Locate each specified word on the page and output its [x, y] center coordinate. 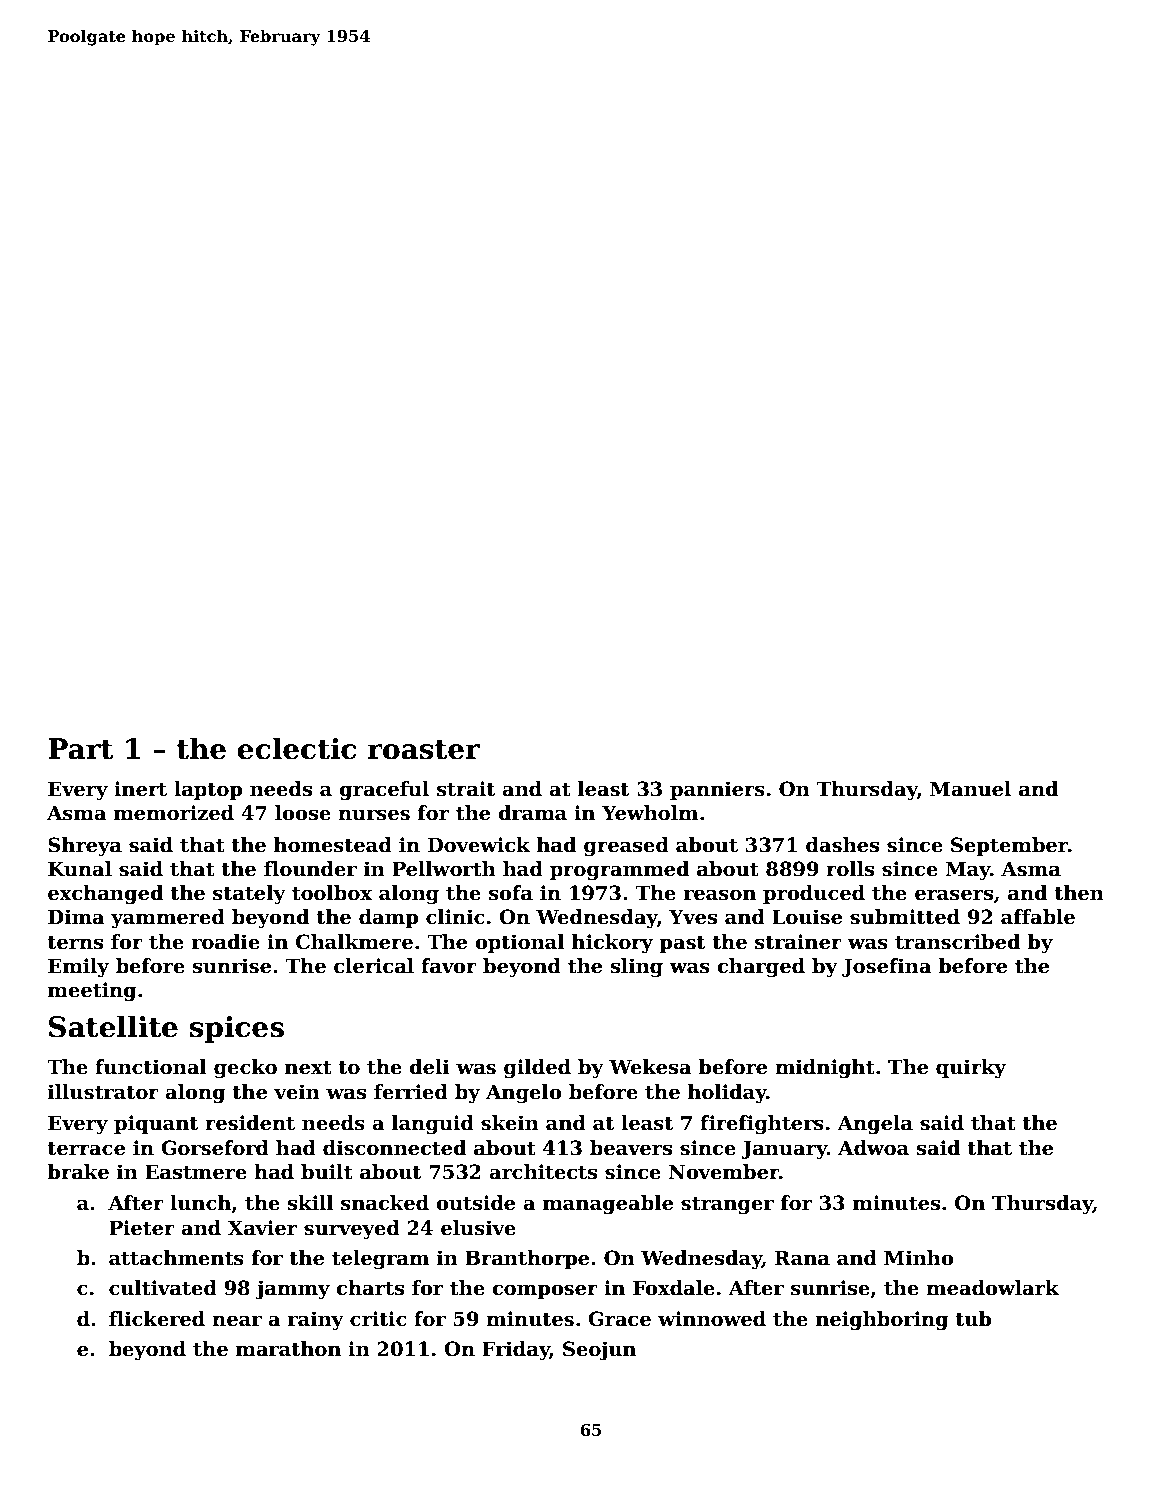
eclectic [296, 748]
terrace [86, 1149]
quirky [971, 1069]
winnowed [712, 1319]
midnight [825, 1068]
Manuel [970, 789]
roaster [424, 750]
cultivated [163, 1288]
